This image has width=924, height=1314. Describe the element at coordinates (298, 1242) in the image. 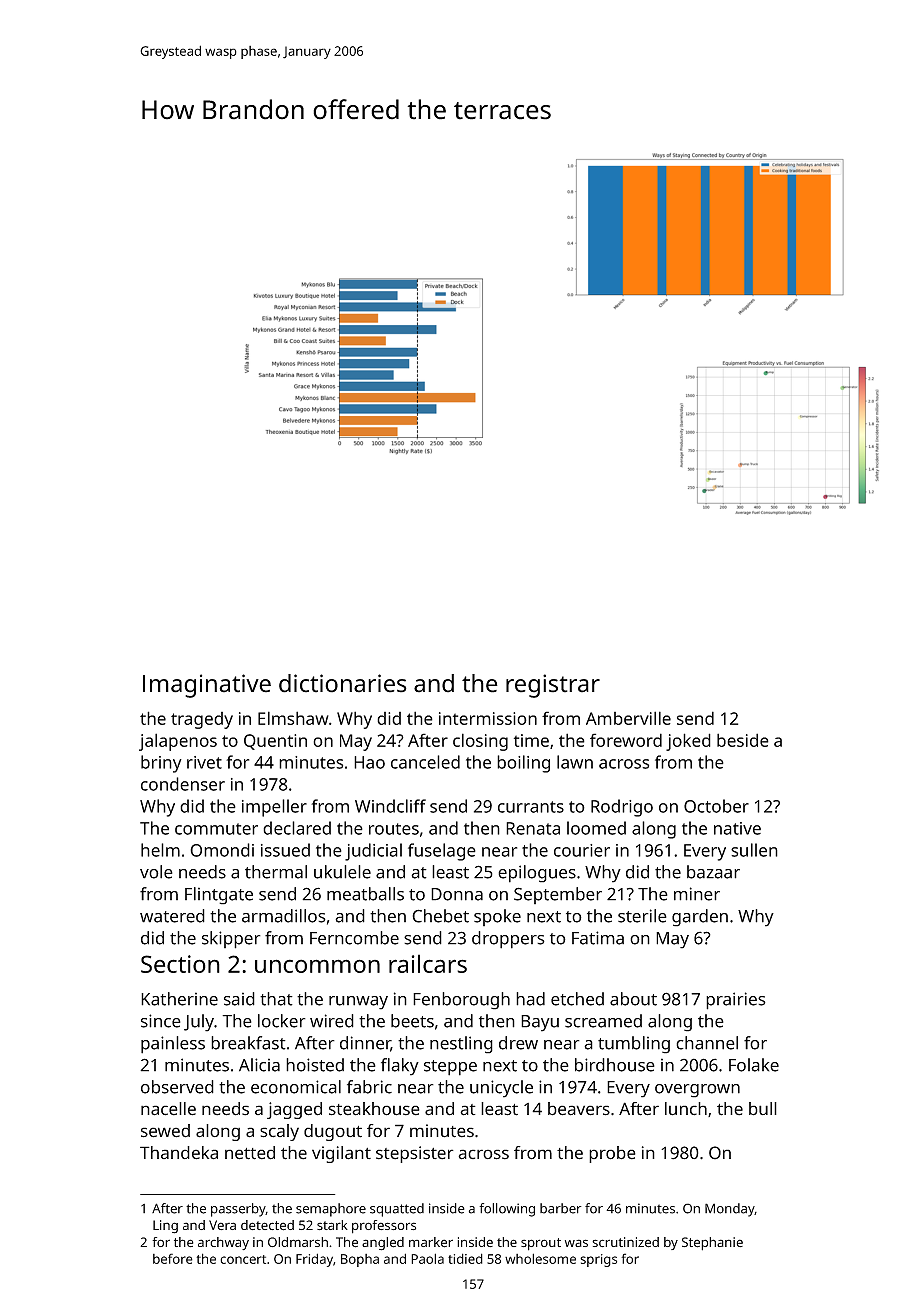

I see `Oldmarsh` at that location.
